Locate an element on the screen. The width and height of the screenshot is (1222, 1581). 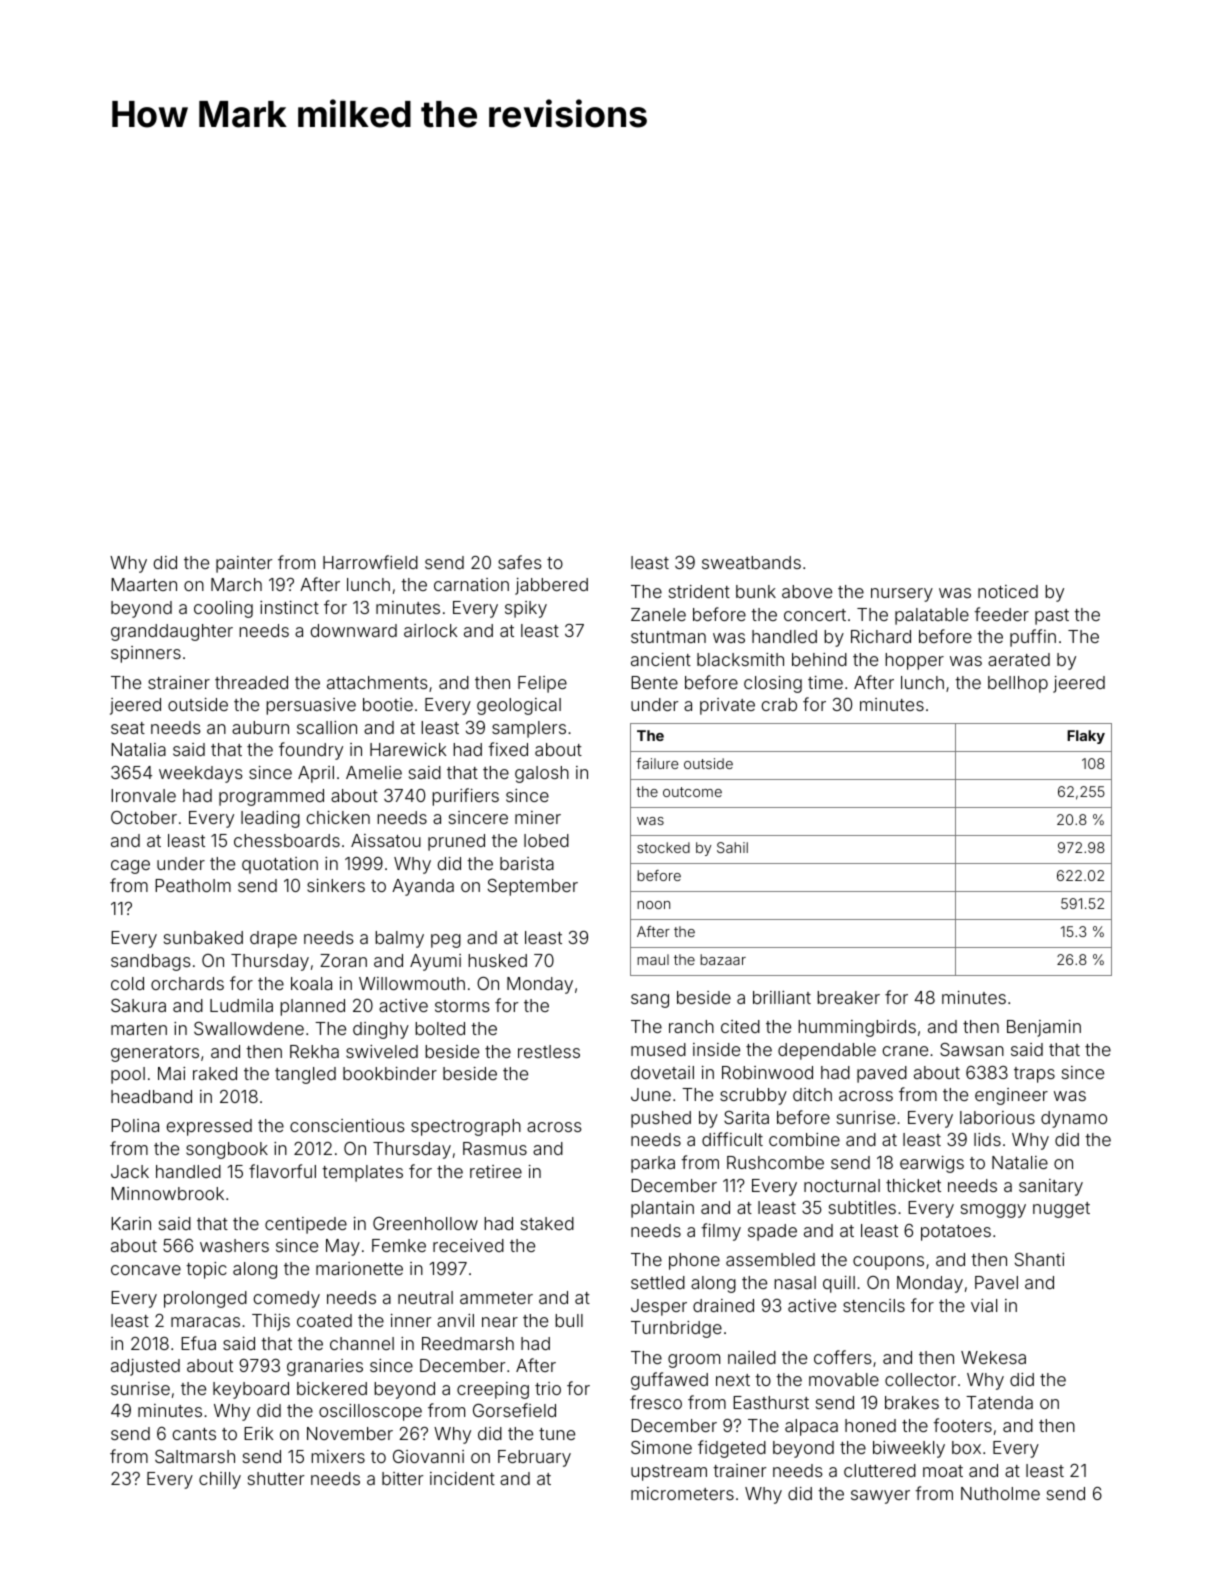
earwigs is located at coordinates (932, 1164).
